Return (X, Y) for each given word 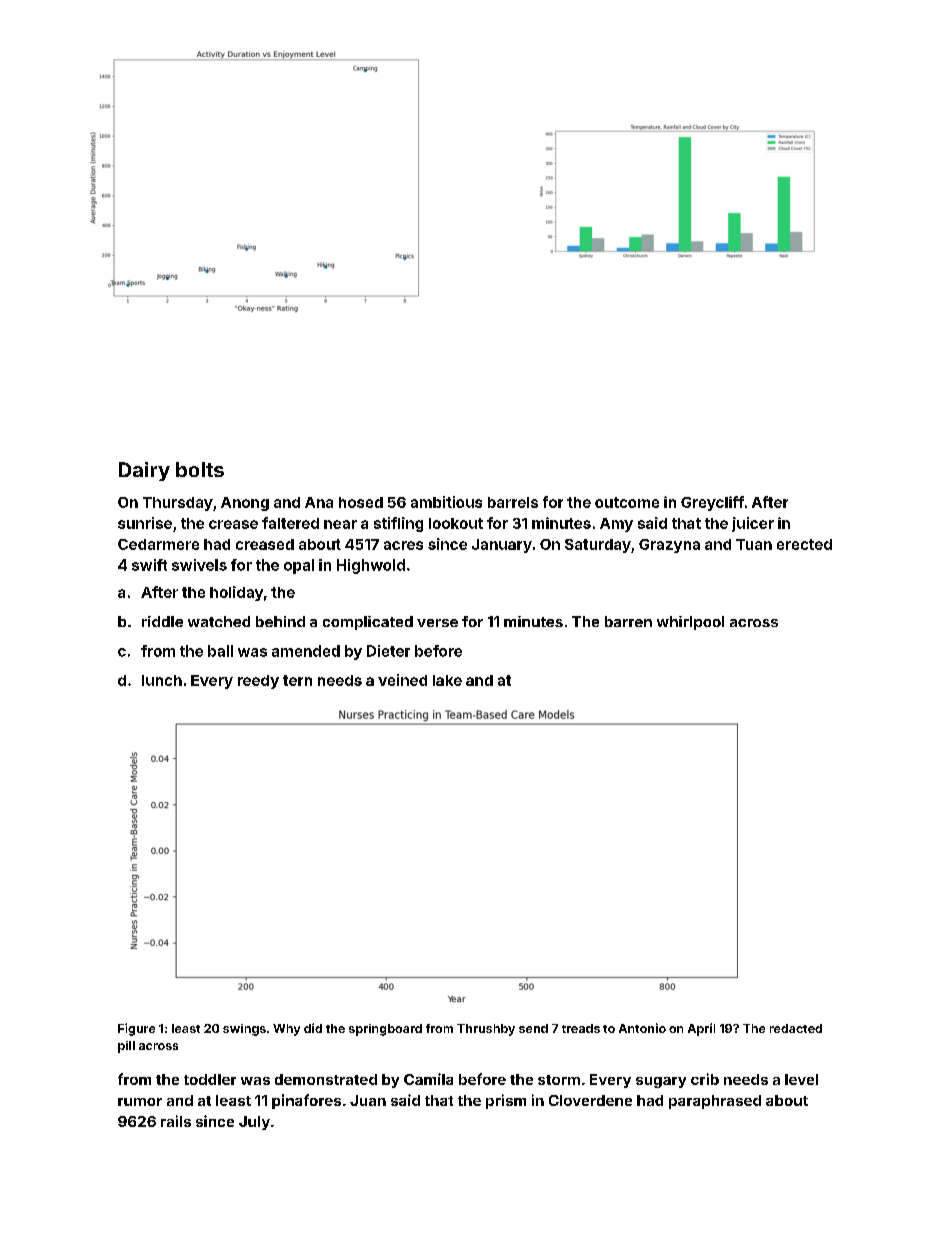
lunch (162, 680)
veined (402, 680)
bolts (200, 469)
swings (244, 1030)
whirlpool (690, 623)
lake (447, 680)
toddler (210, 1079)
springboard (385, 1030)
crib (705, 1079)
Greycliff (712, 503)
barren (628, 621)
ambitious (446, 502)
